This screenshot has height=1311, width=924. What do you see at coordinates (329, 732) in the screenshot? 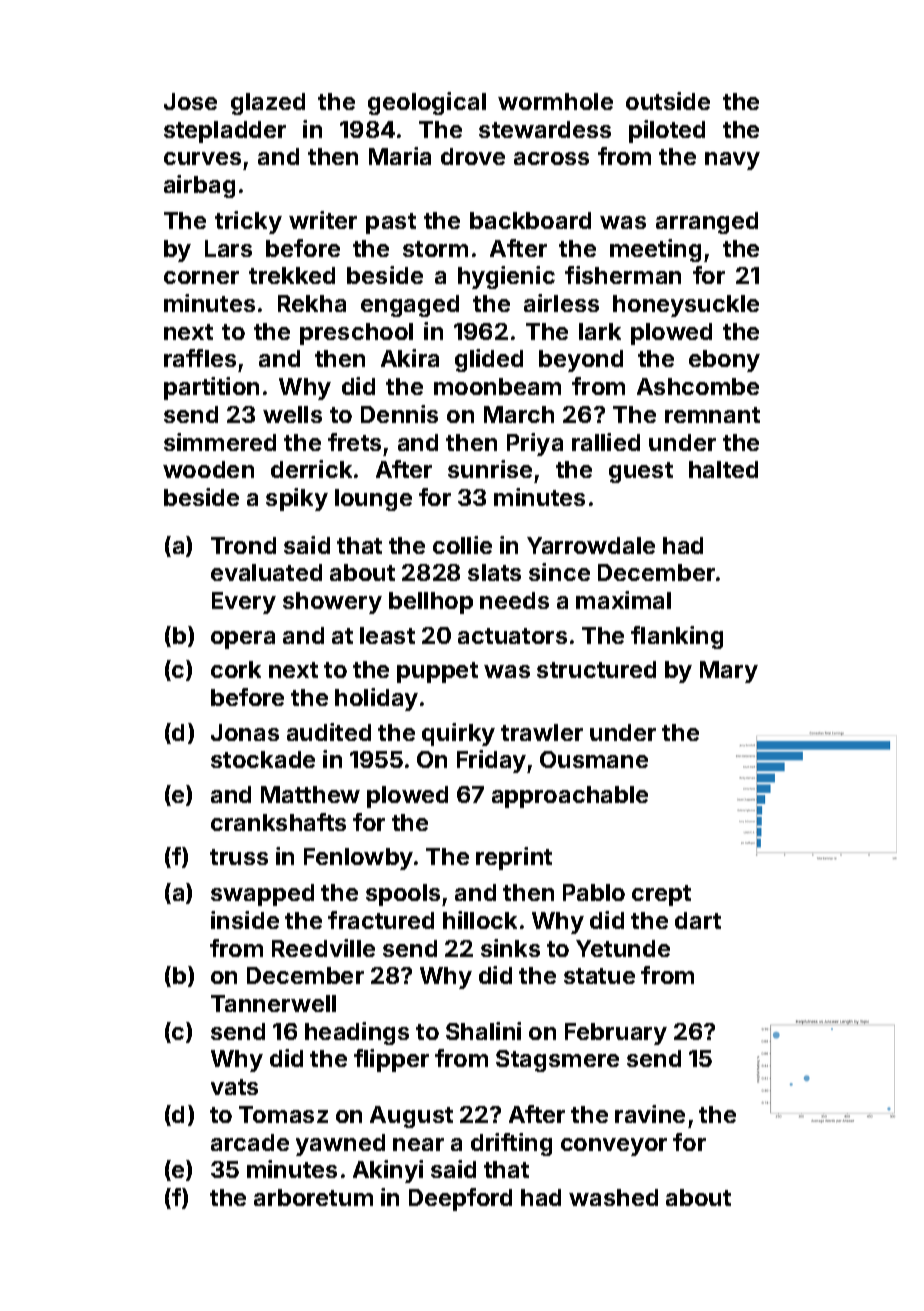
I see `audited` at bounding box center [329, 732].
